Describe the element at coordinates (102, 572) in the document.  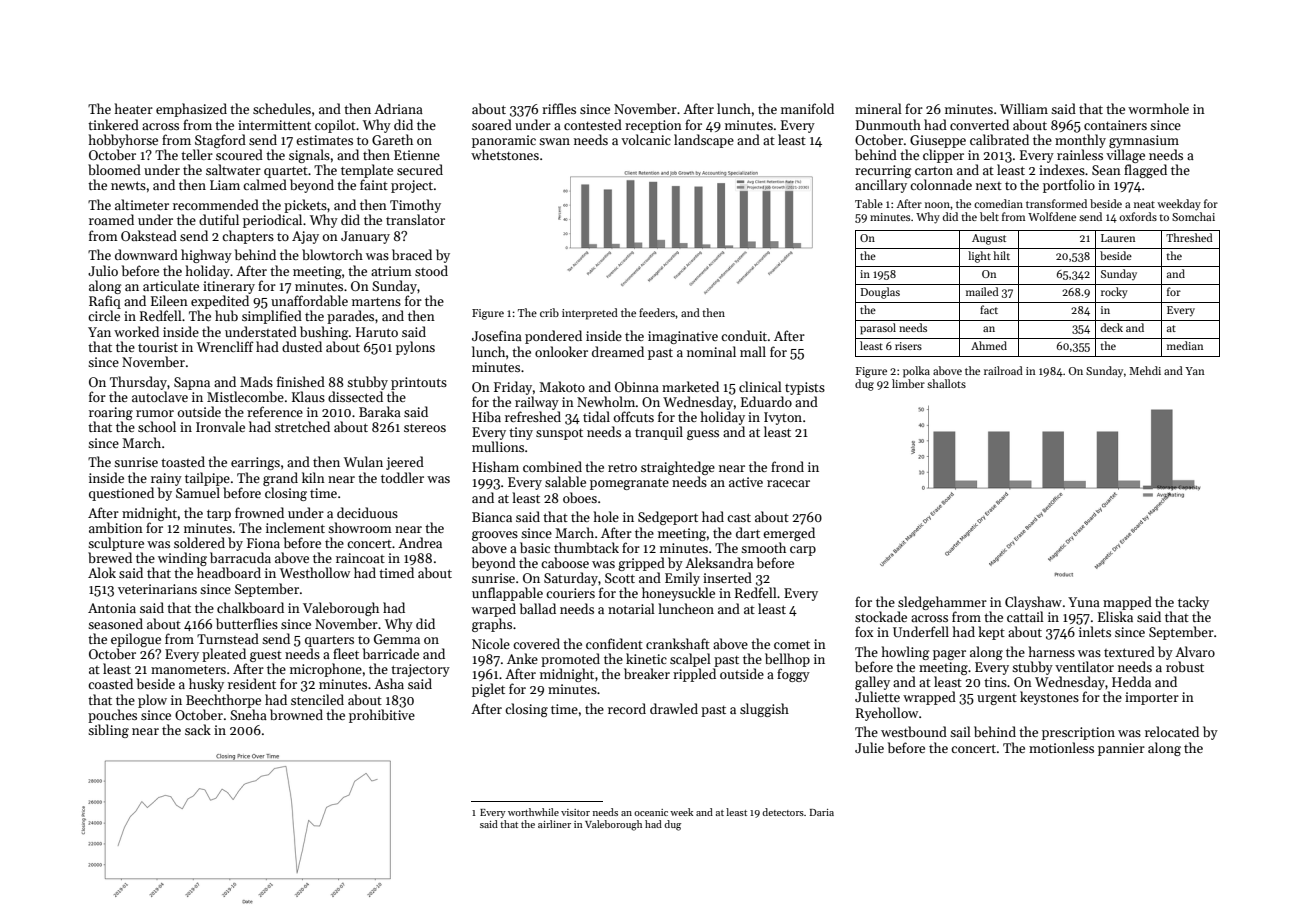
I see `Alok` at that location.
